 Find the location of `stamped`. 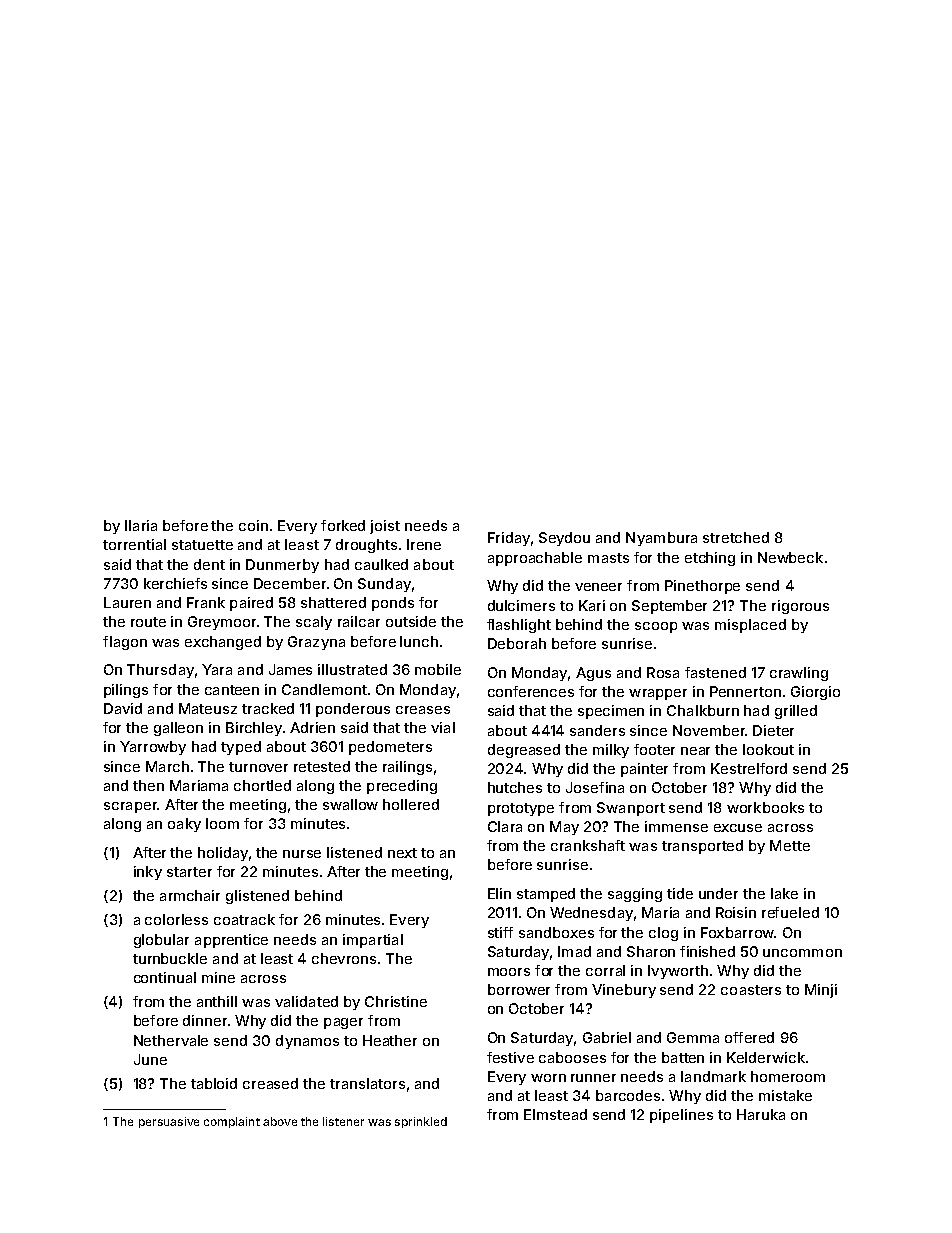

stamped is located at coordinates (546, 895).
